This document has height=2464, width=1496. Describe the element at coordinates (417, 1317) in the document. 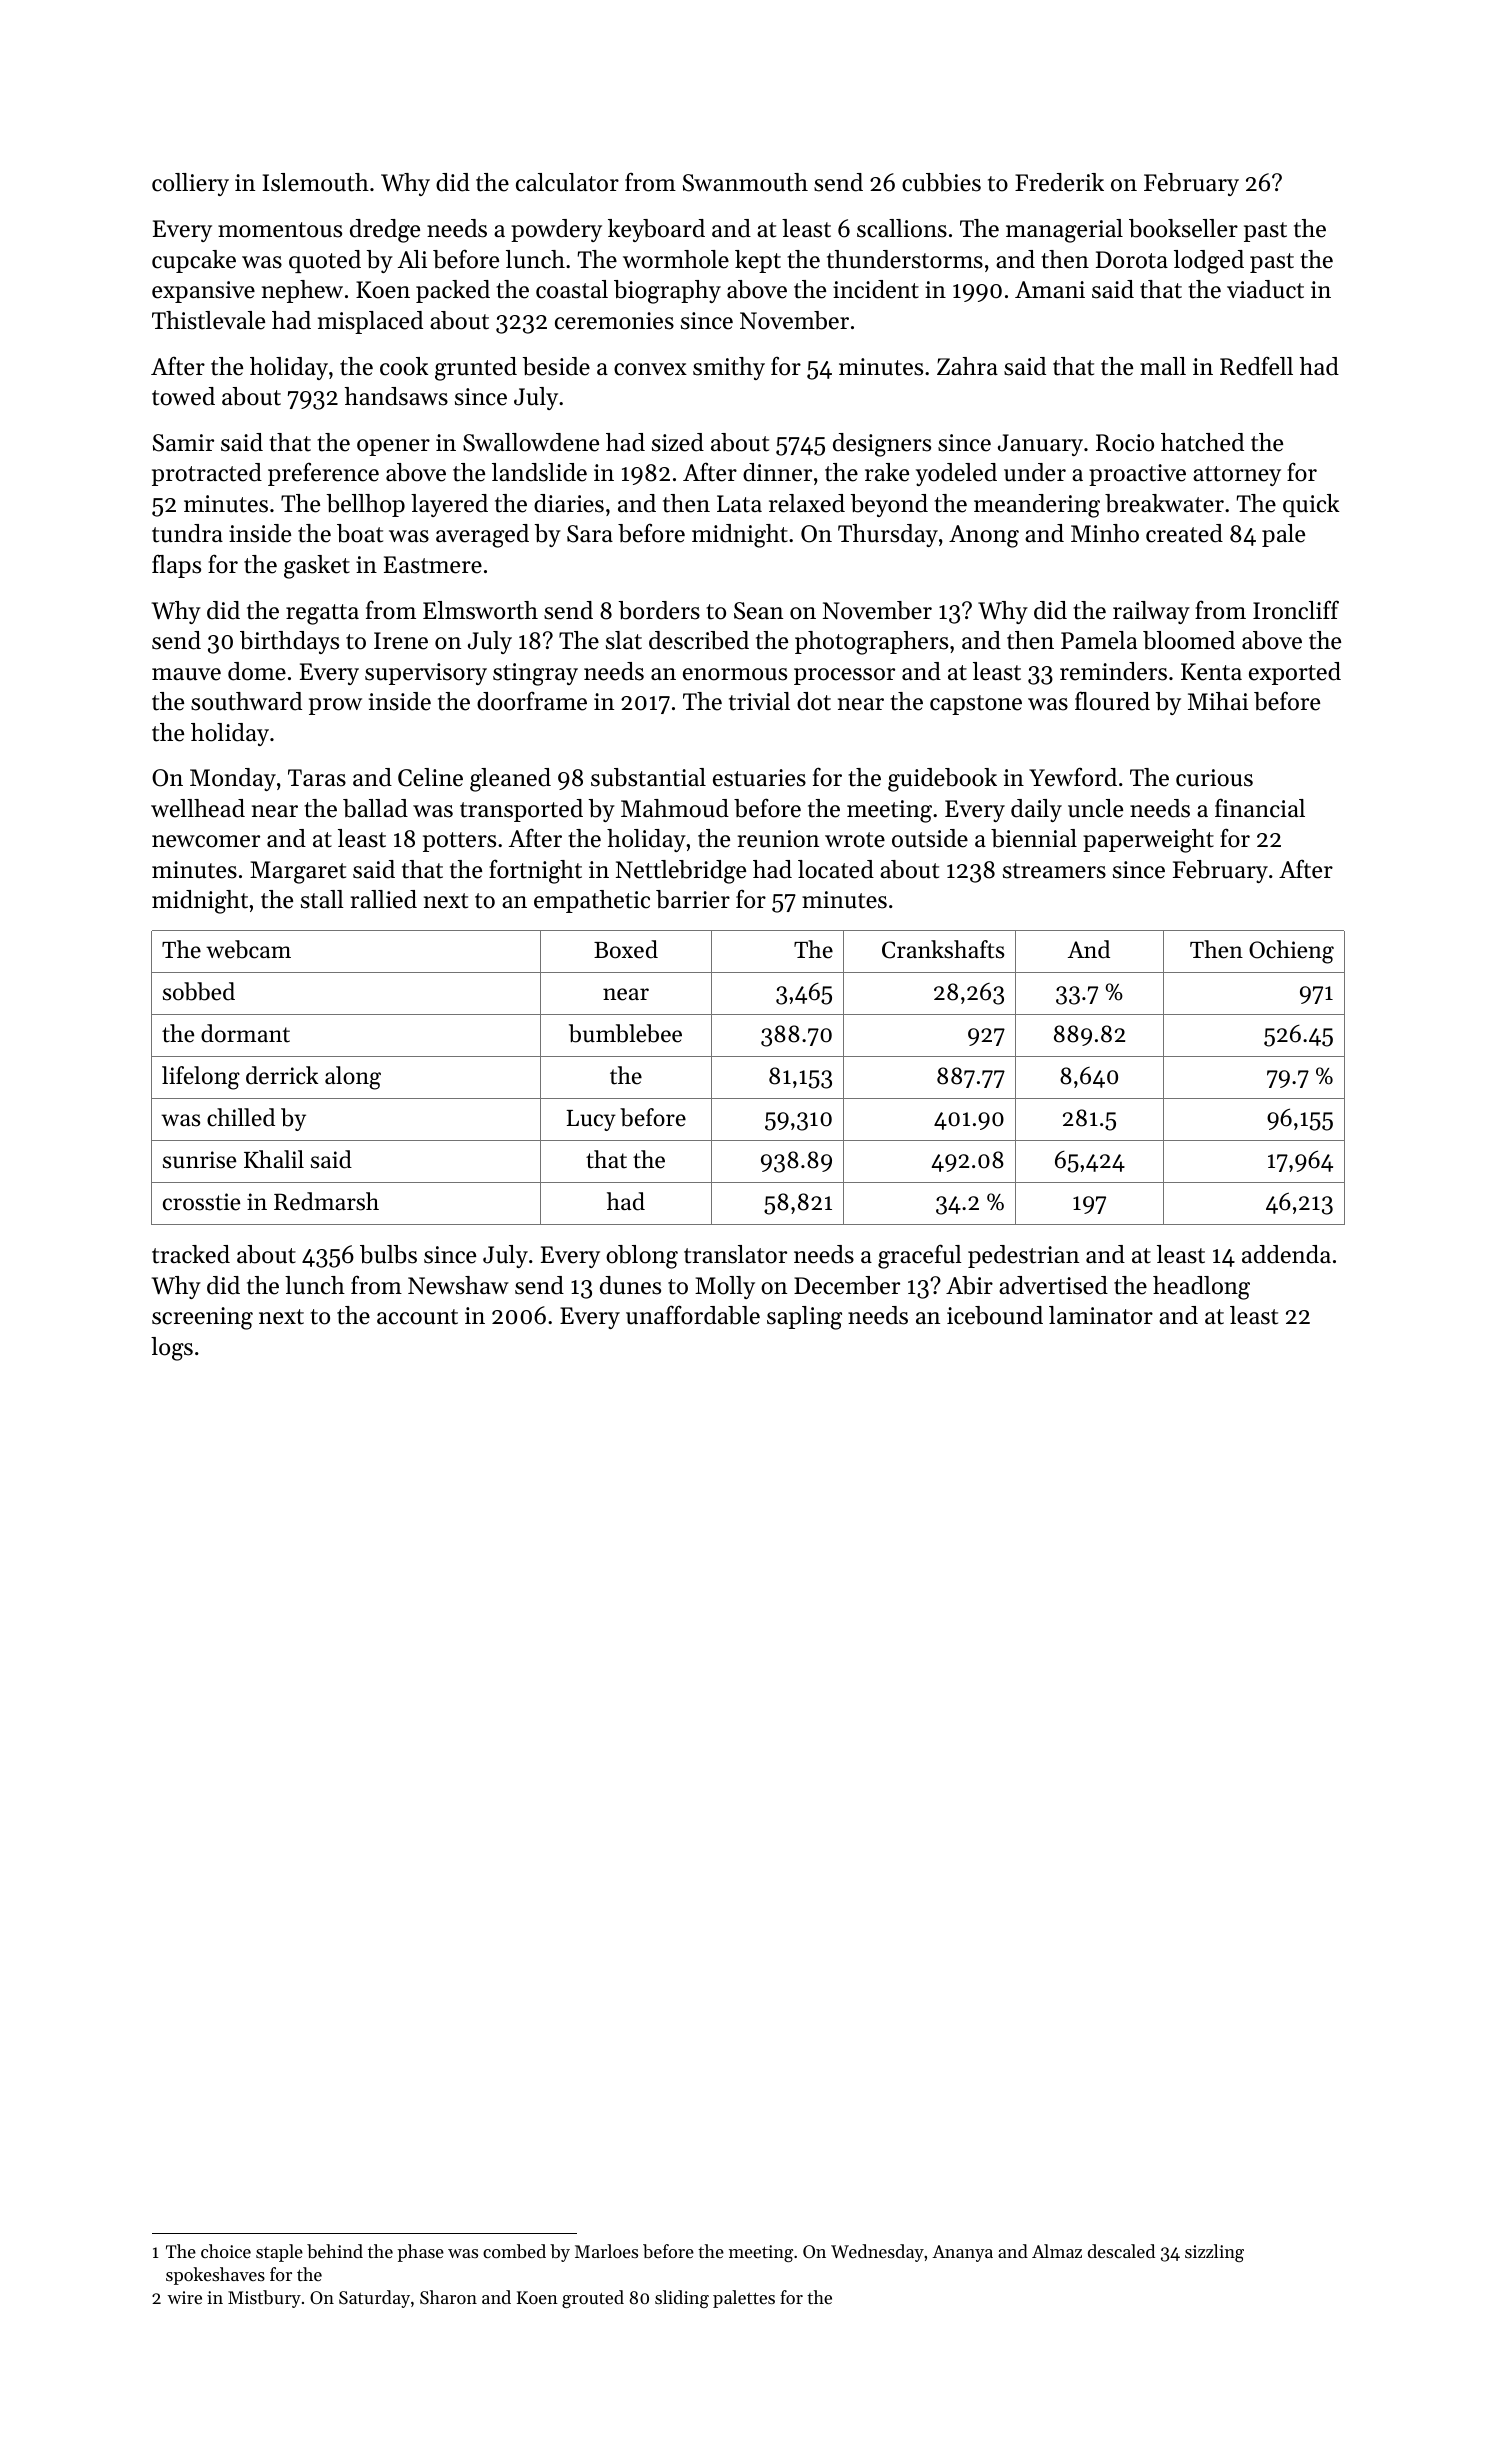

I see `account` at that location.
